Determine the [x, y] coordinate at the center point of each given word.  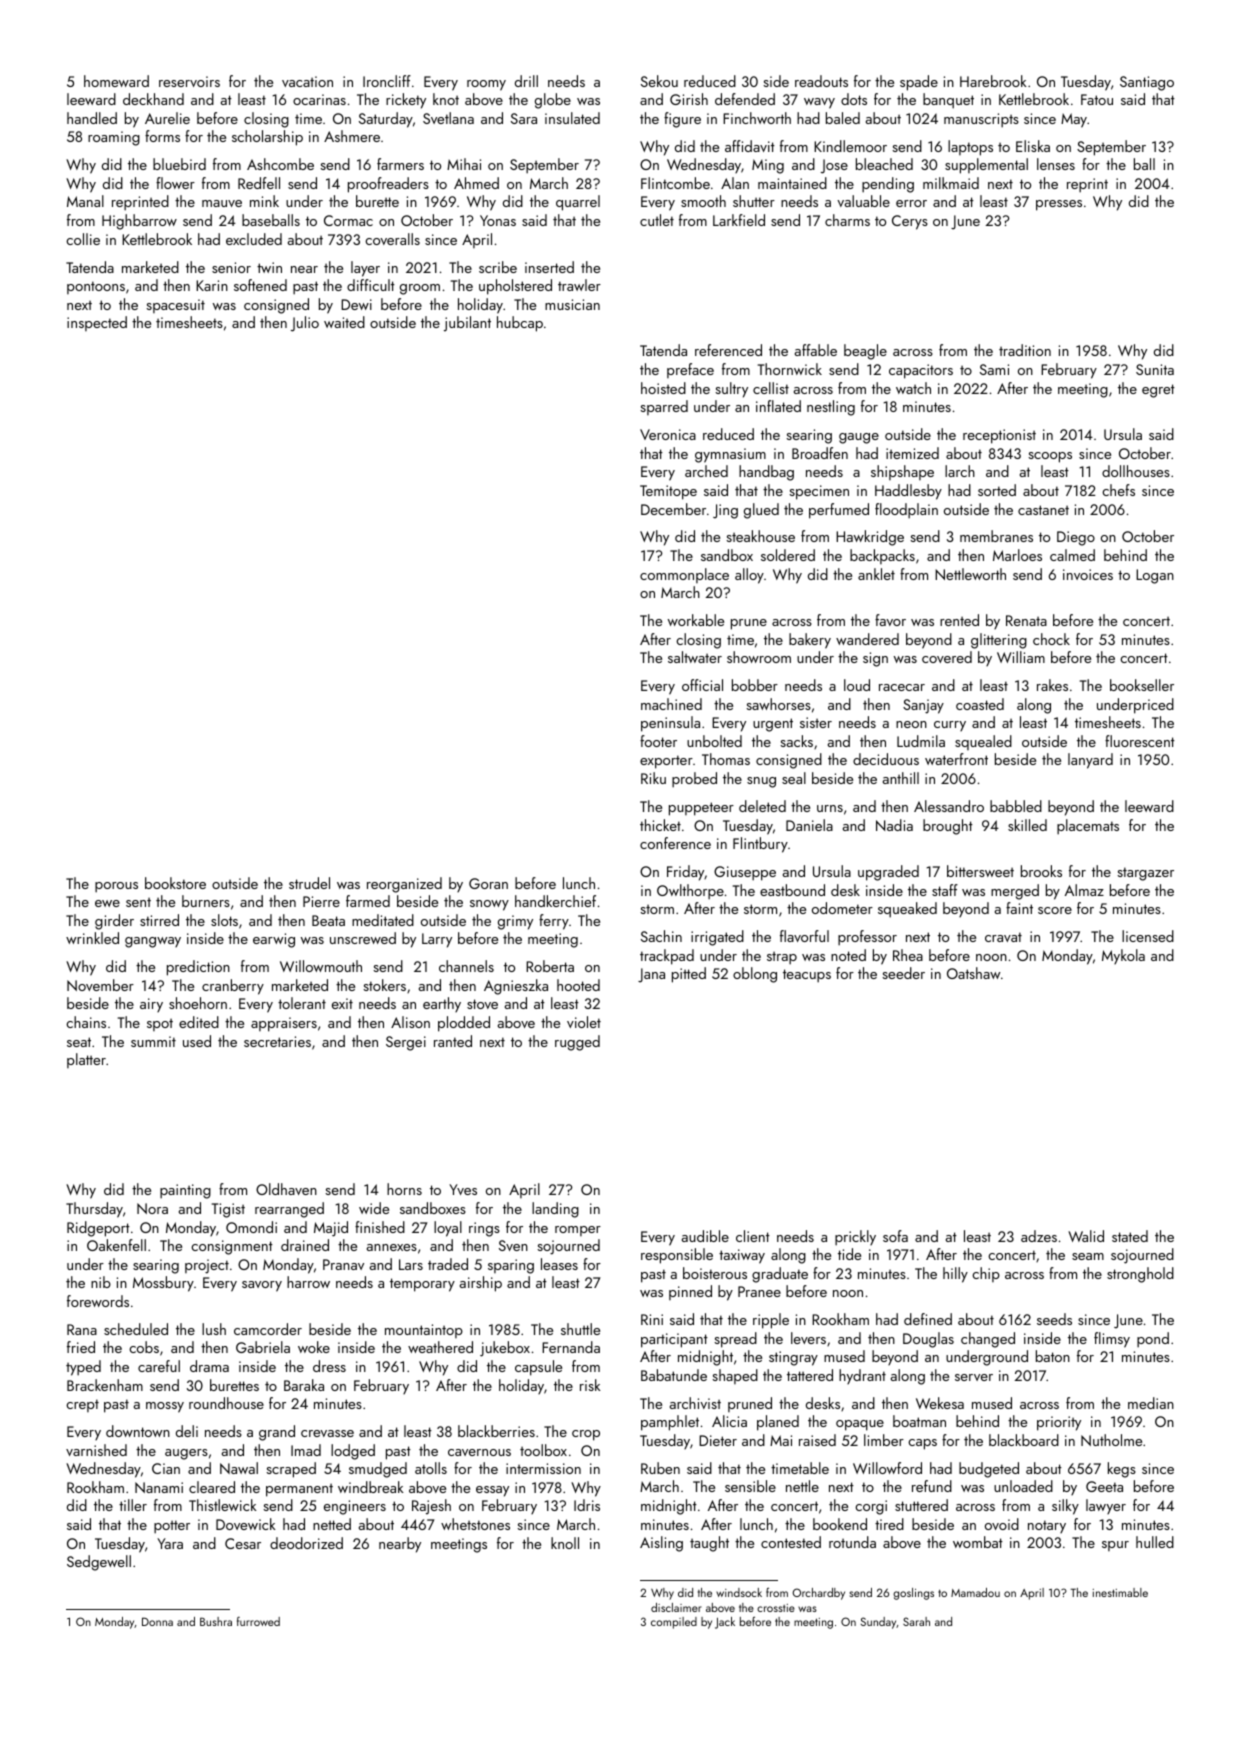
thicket [660, 825]
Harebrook [993, 81]
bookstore [175, 883]
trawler [579, 285]
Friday [686, 873]
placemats [1088, 827]
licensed [1148, 936]
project [207, 1266]
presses [1059, 205]
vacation [307, 81]
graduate [780, 1275]
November [100, 985]
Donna [157, 1621]
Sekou [659, 81]
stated [1130, 1236]
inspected [97, 323]
